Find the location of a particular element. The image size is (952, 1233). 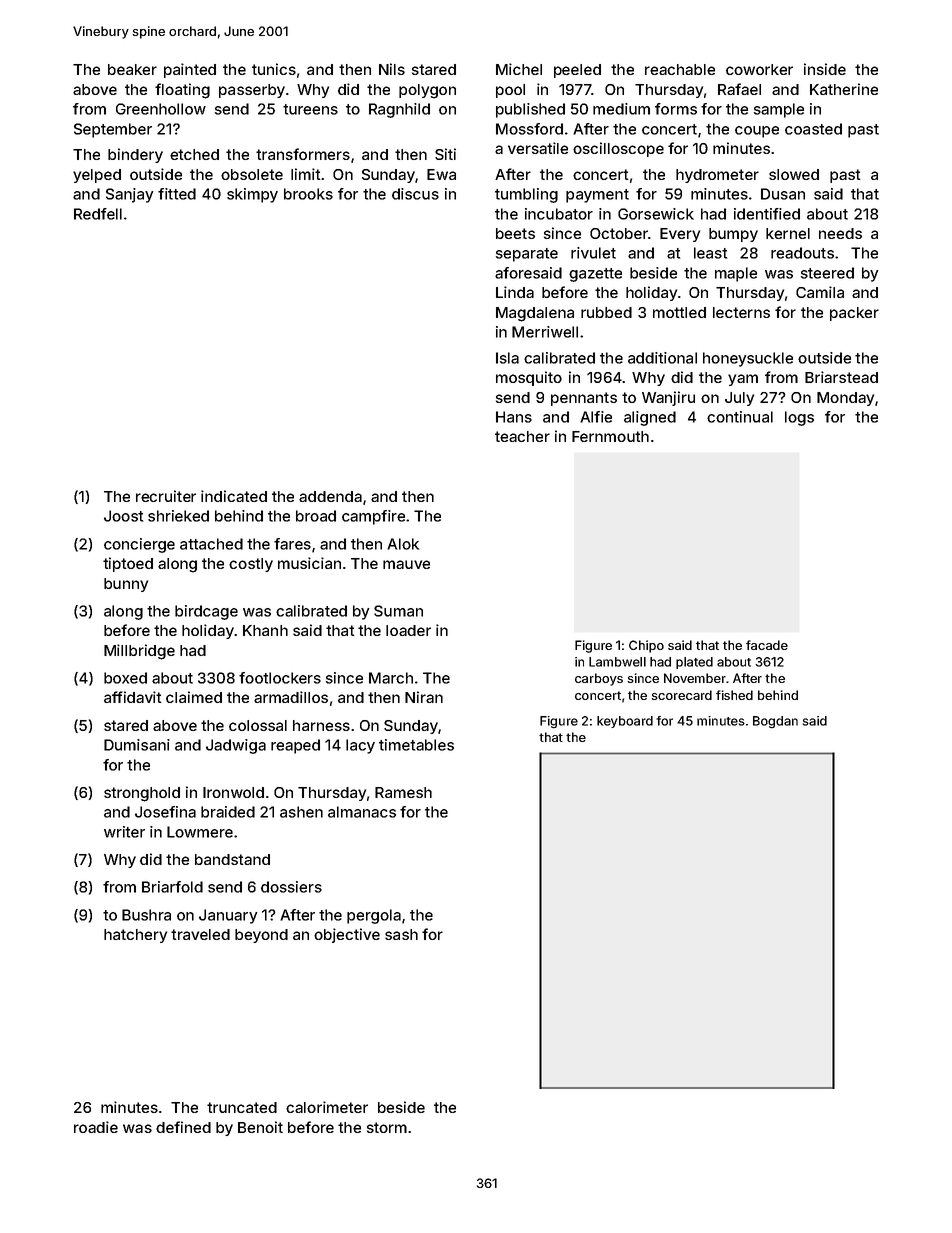

bandstand is located at coordinates (232, 859).
